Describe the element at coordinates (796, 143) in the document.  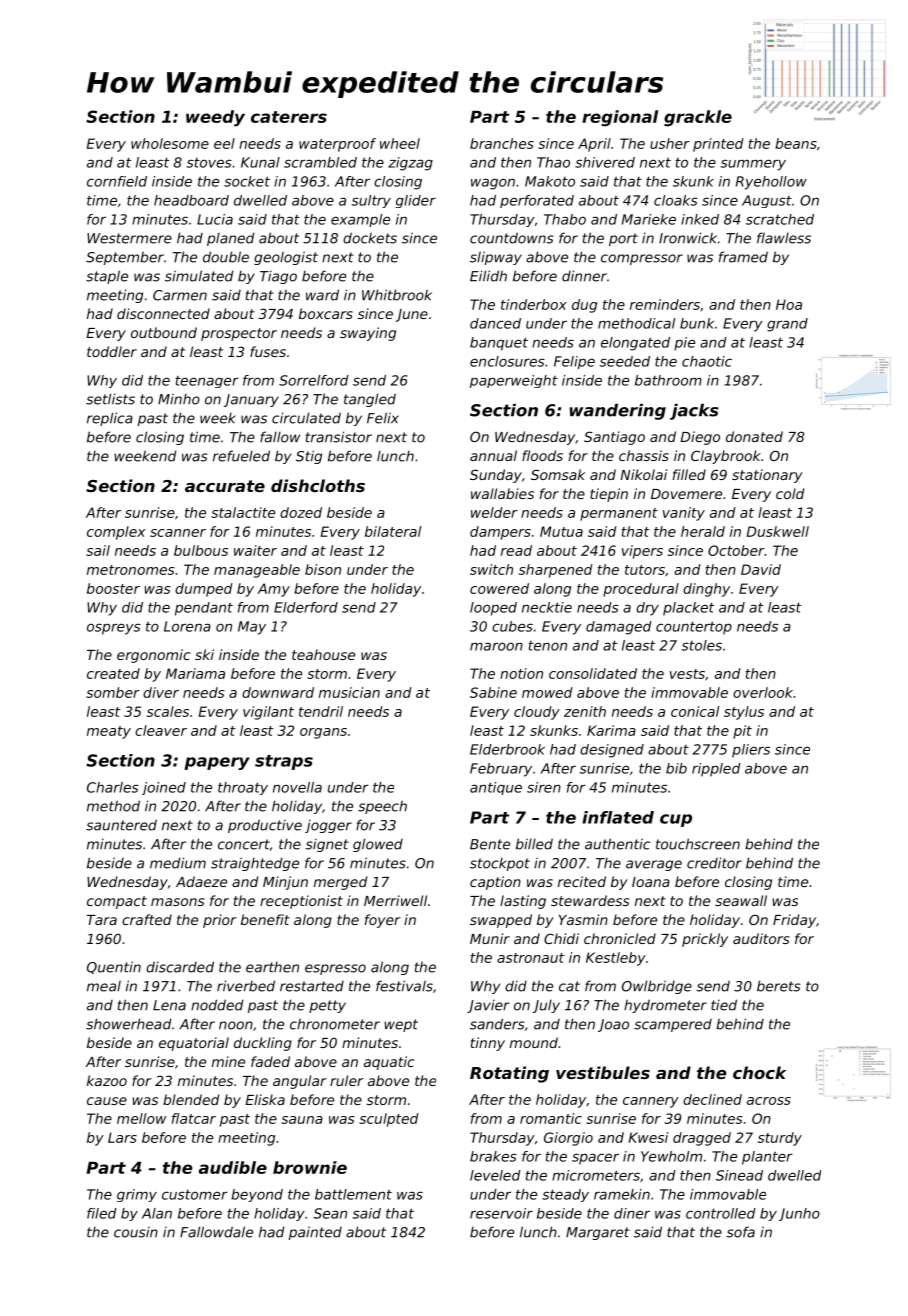
I see `beans` at that location.
